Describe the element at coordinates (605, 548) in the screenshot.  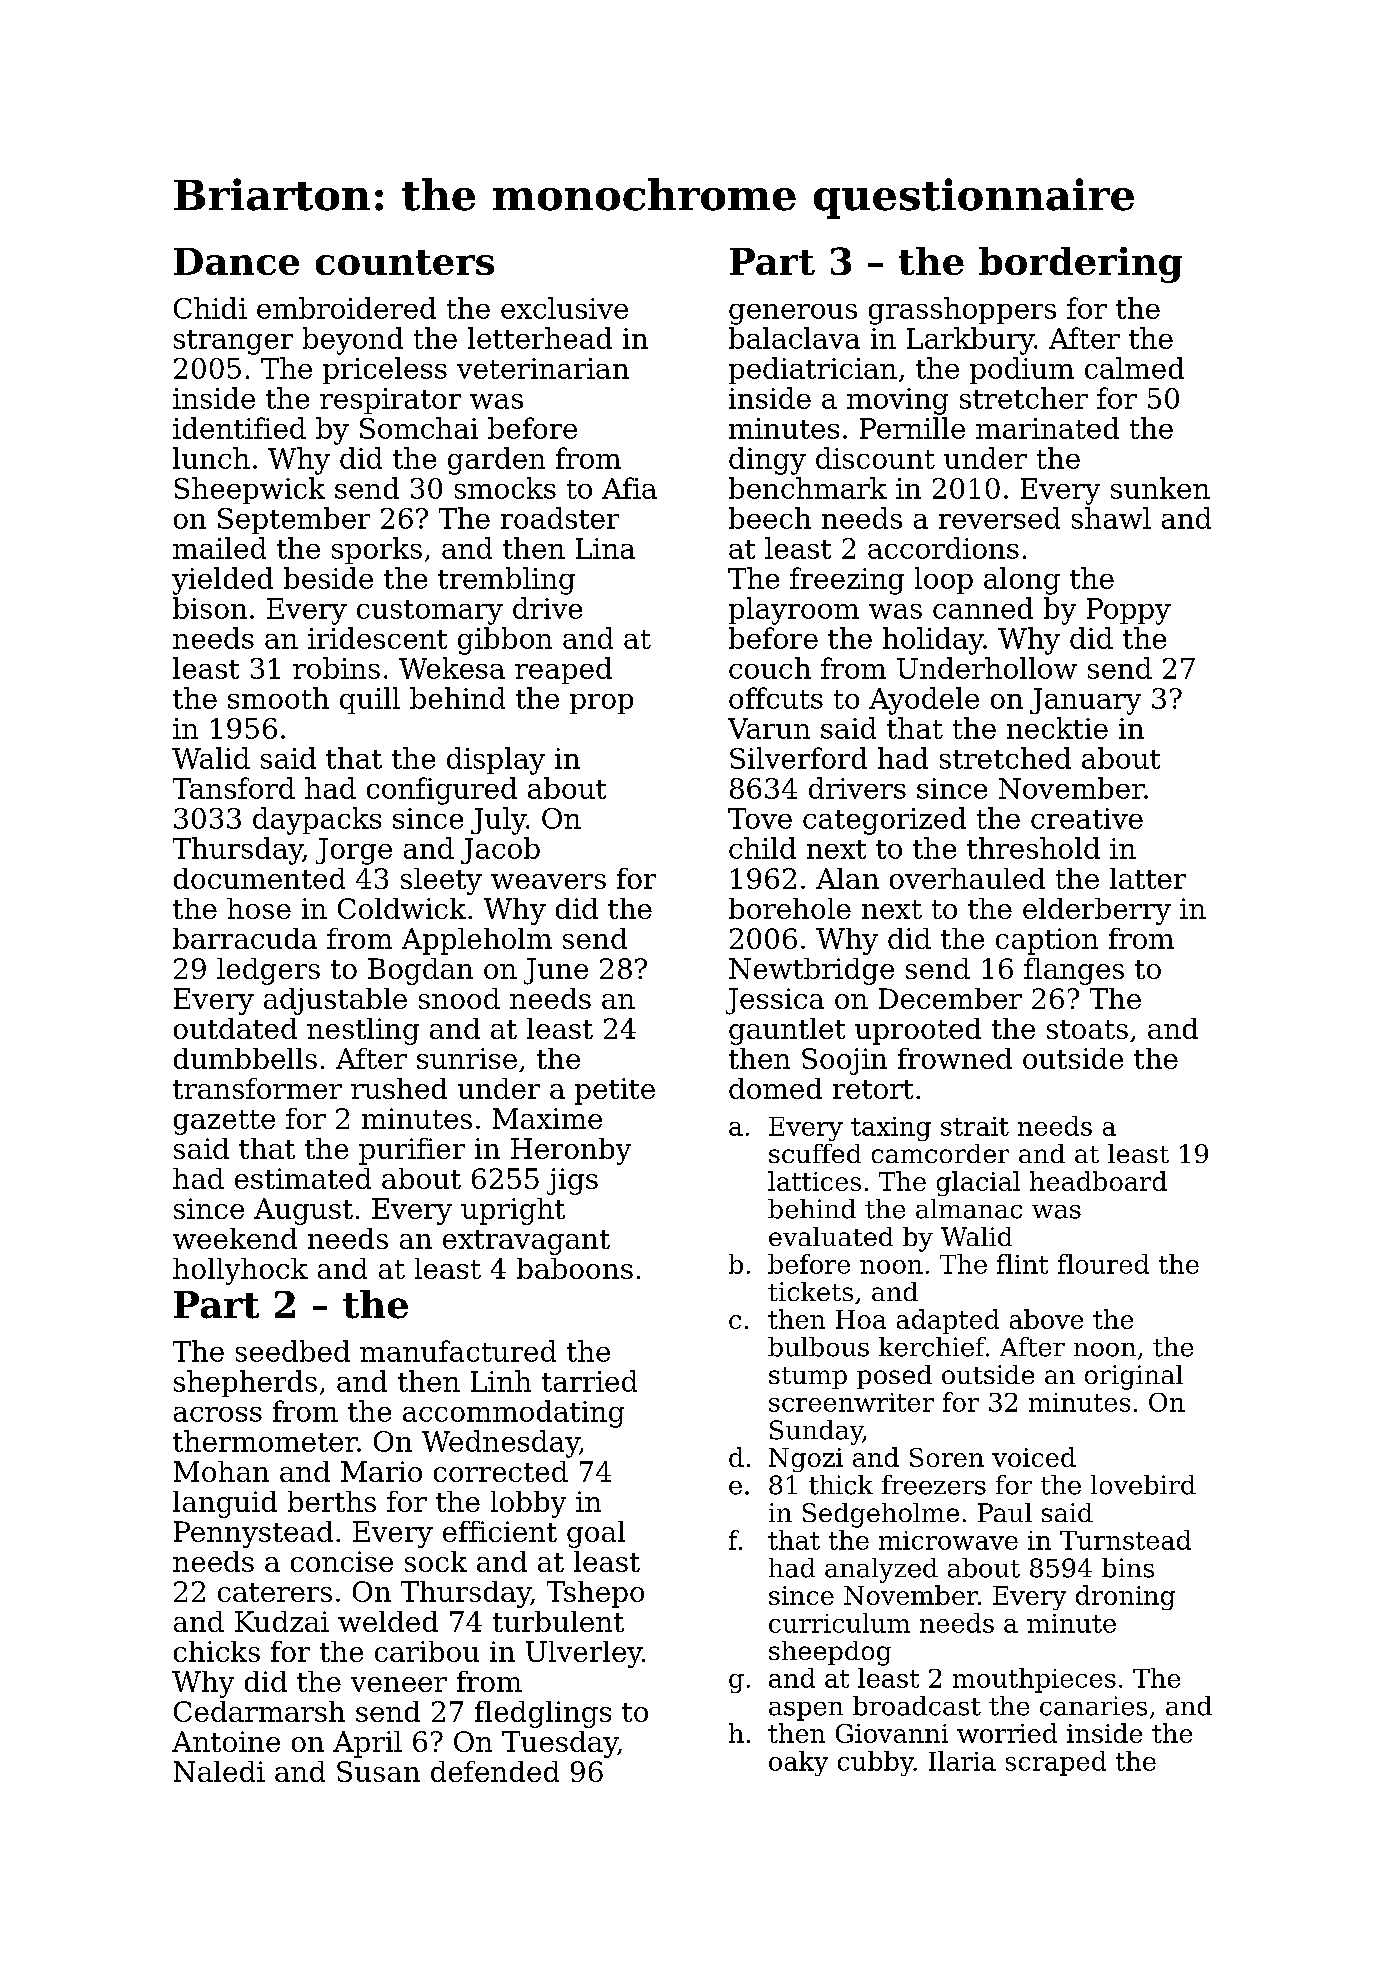
I see `Lina` at that location.
